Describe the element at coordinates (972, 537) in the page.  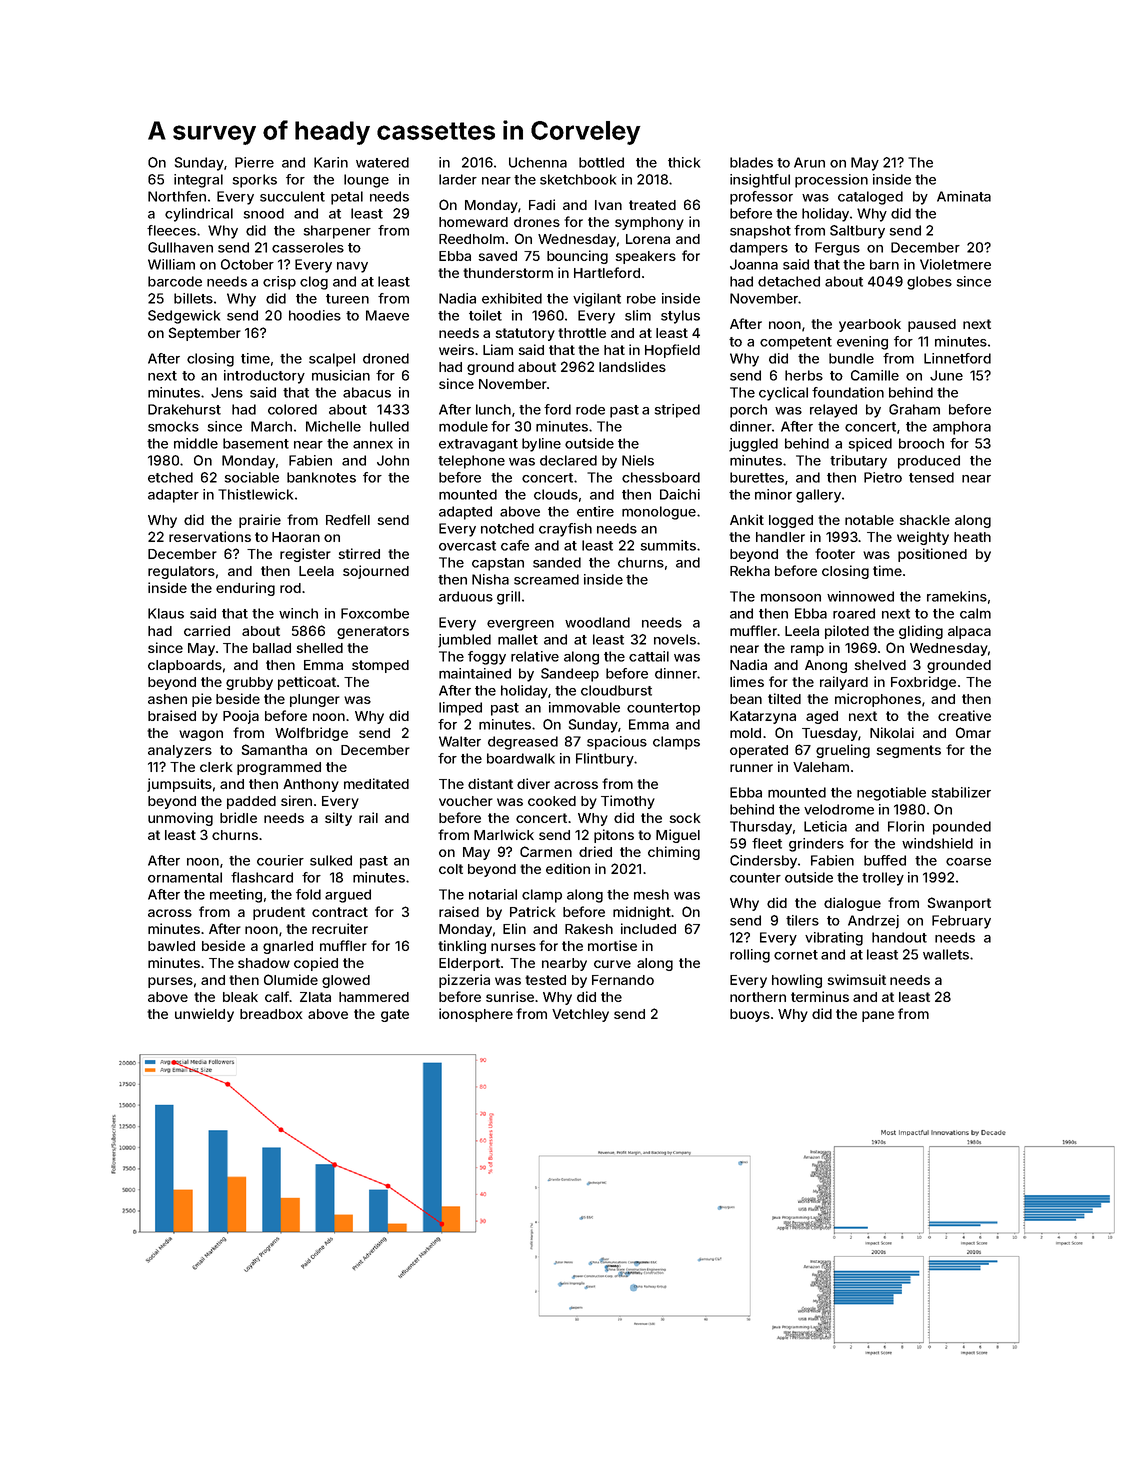
I see `heath` at that location.
